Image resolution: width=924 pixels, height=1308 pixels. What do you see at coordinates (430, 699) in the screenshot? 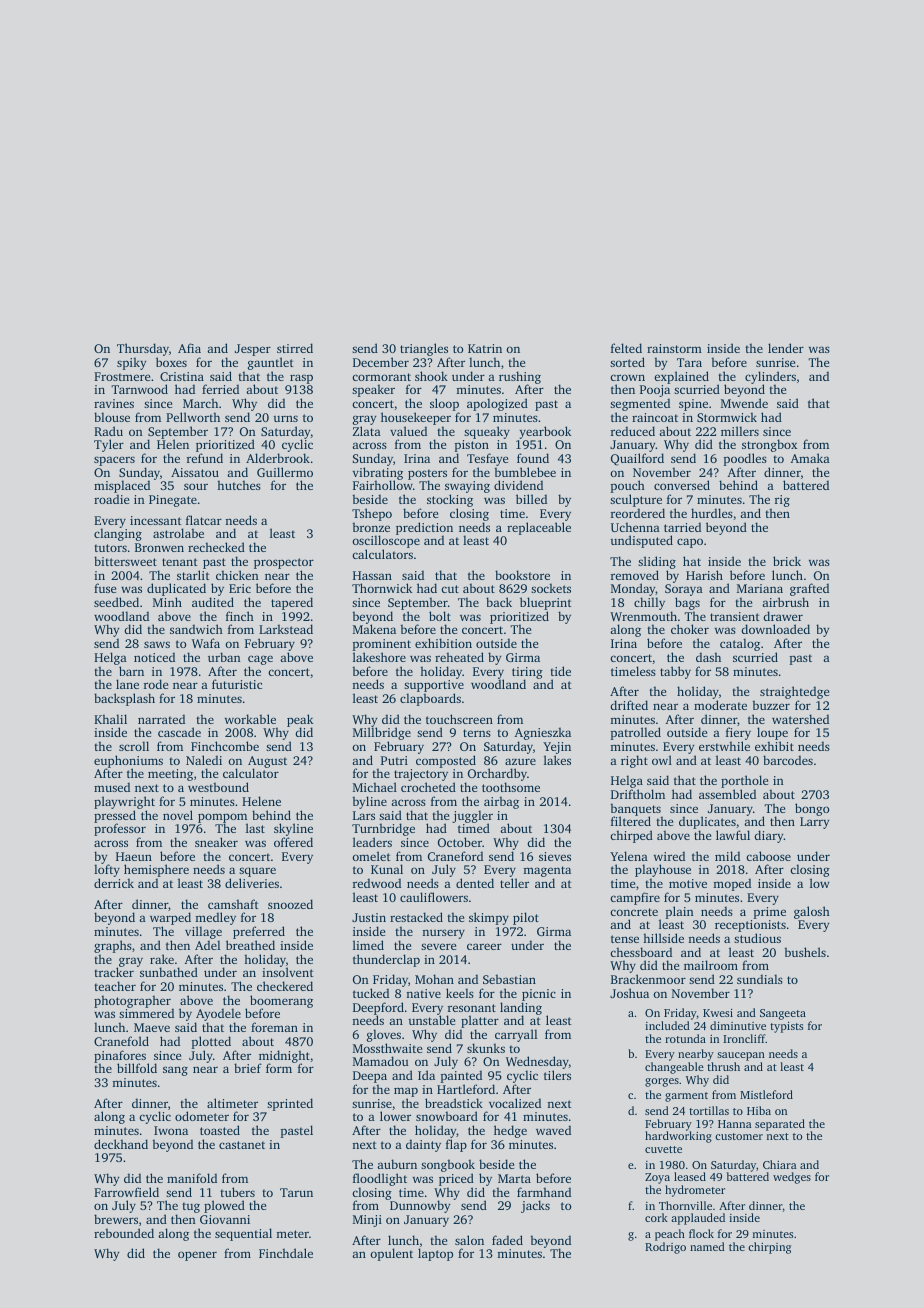
I see `clapboards` at bounding box center [430, 699].
